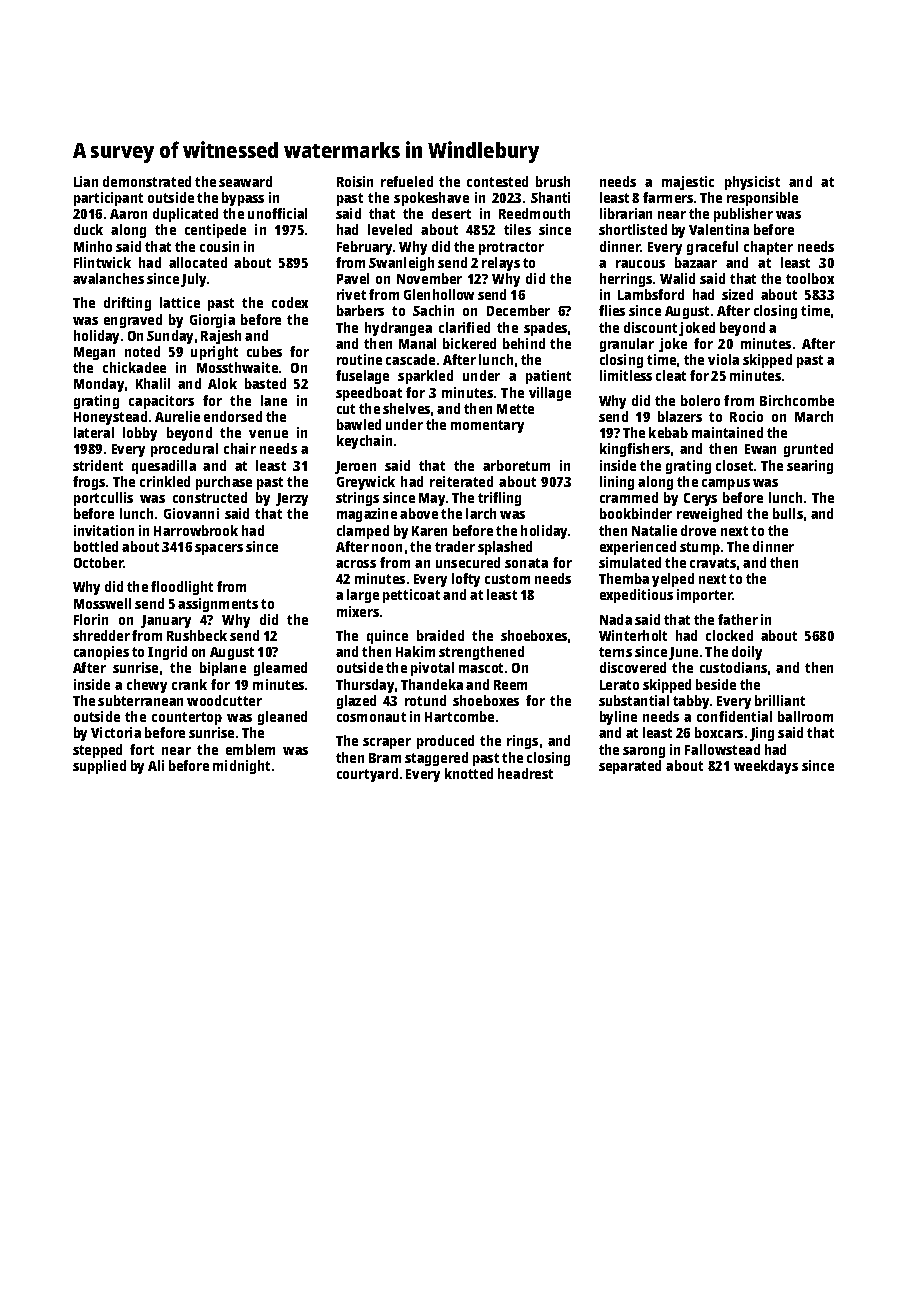  I want to click on blazers, so click(680, 416).
